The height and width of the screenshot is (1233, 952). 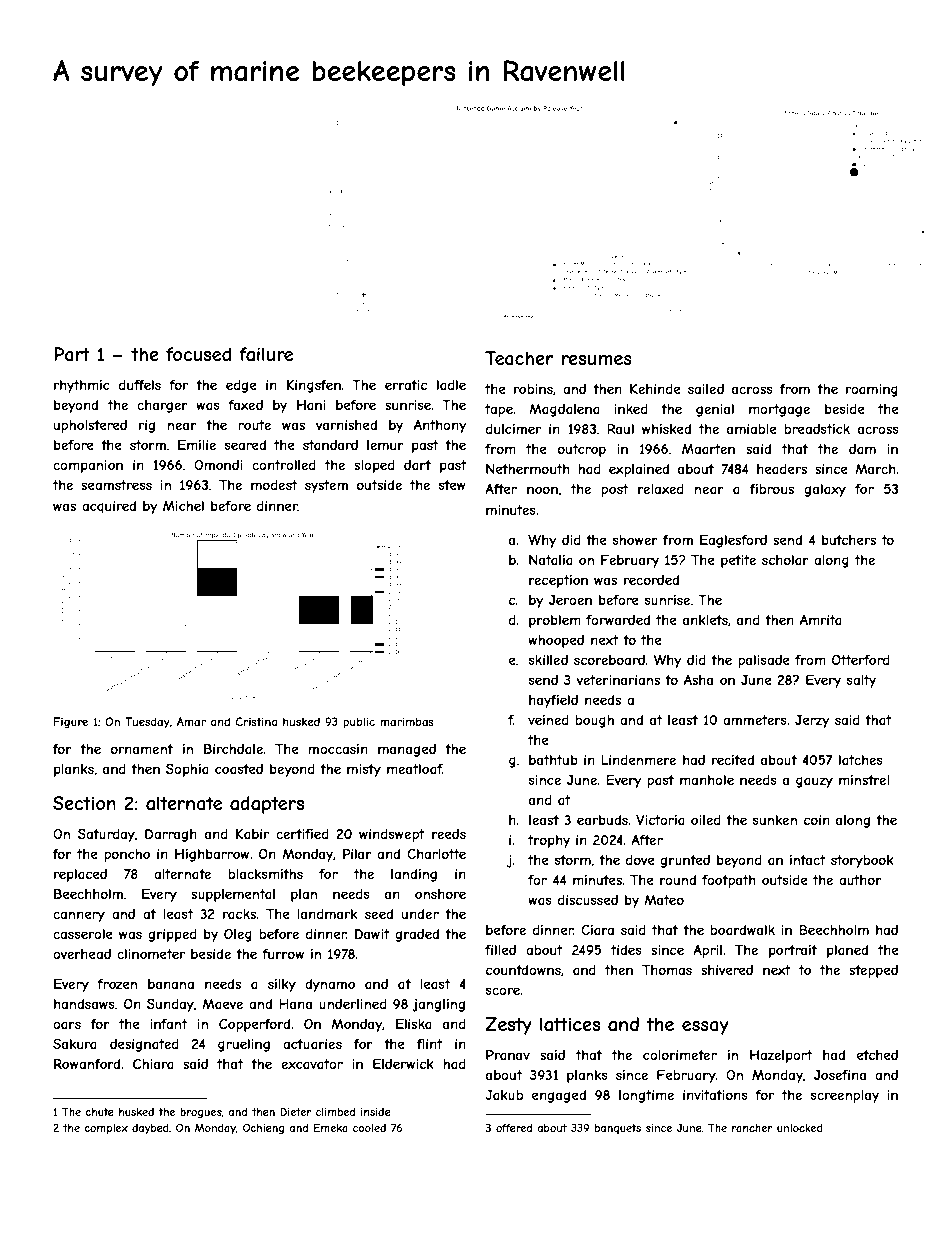 I want to click on Ochieng, so click(x=263, y=1128).
